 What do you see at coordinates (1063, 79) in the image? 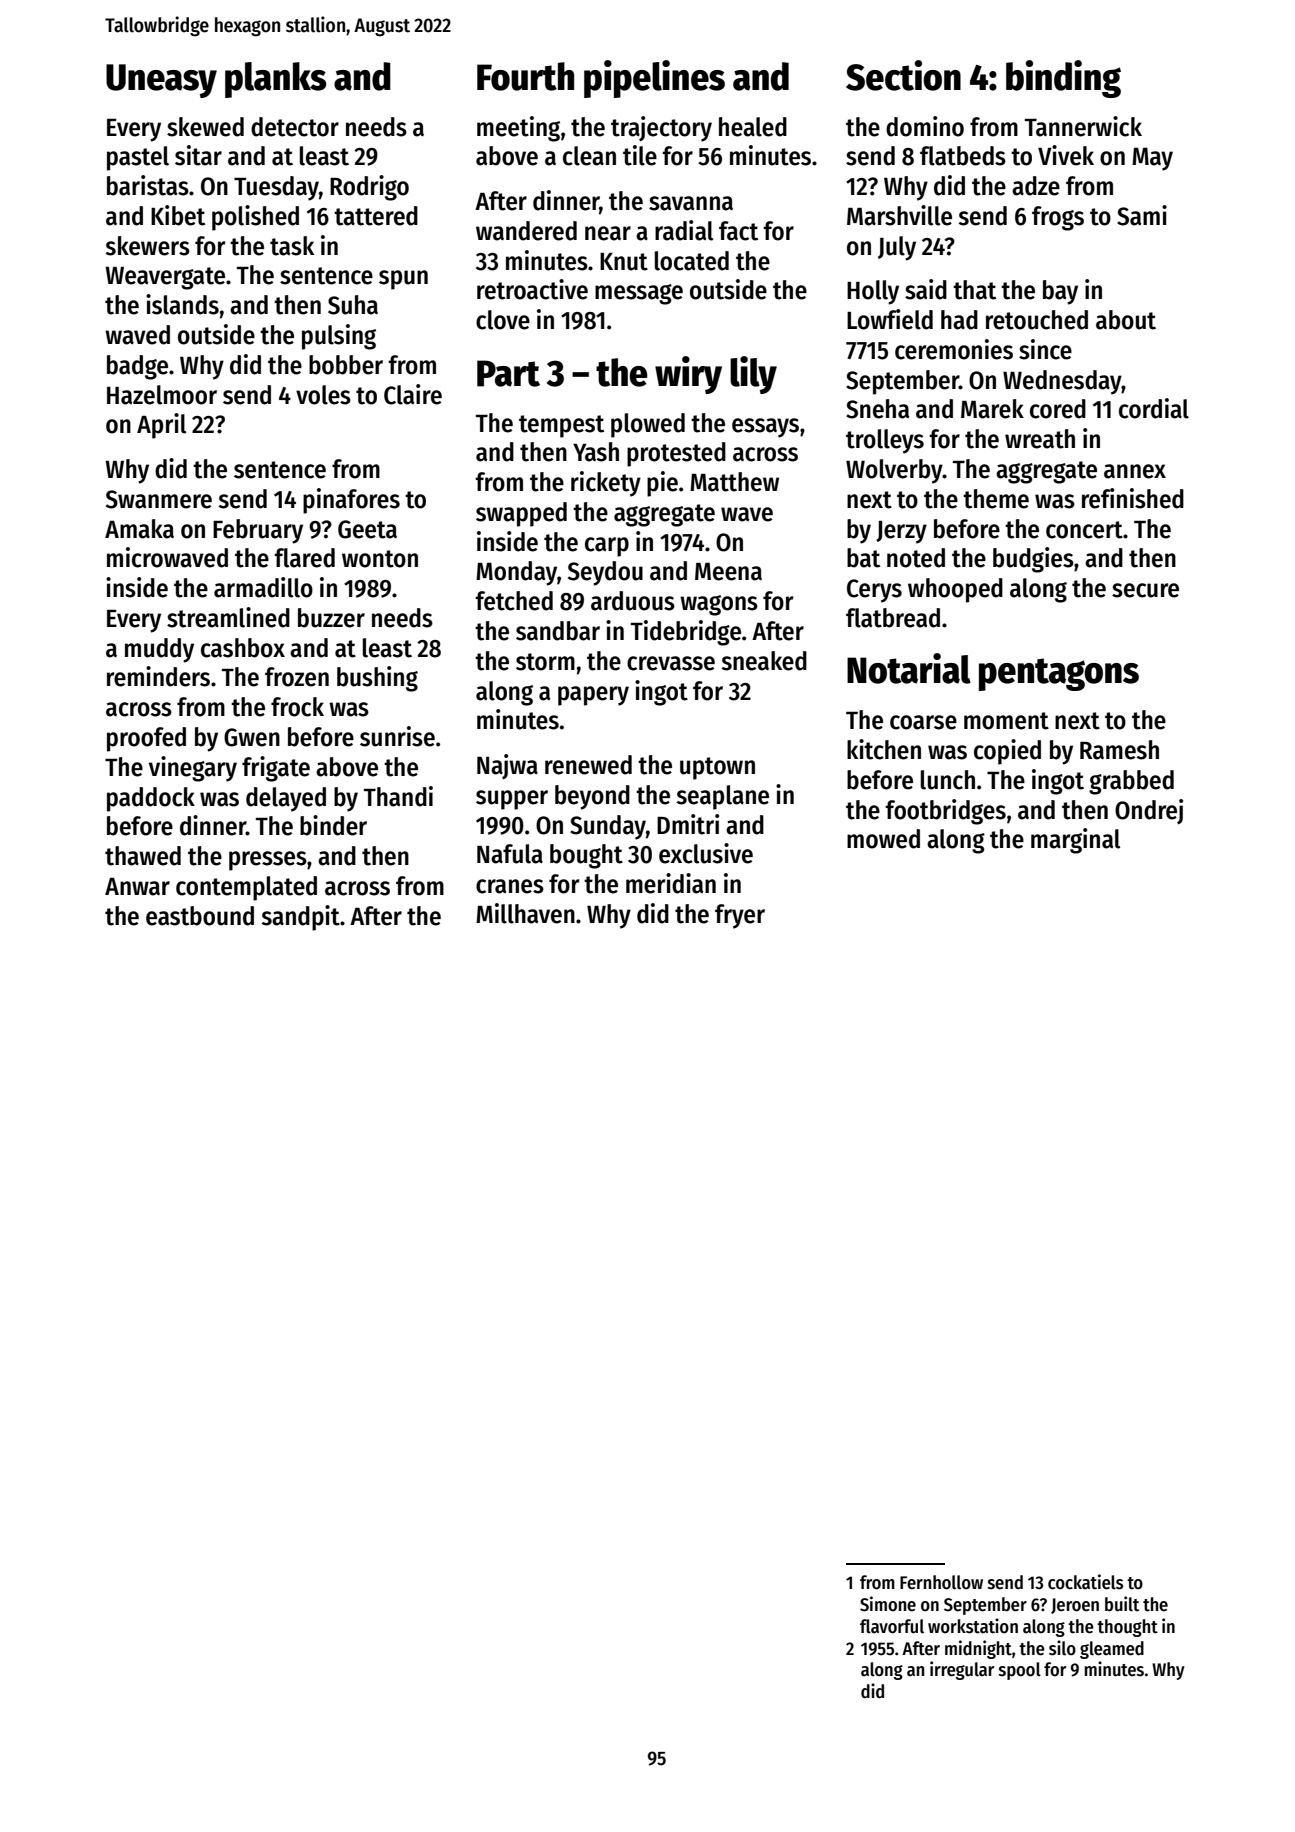
I see `binding` at bounding box center [1063, 79].
